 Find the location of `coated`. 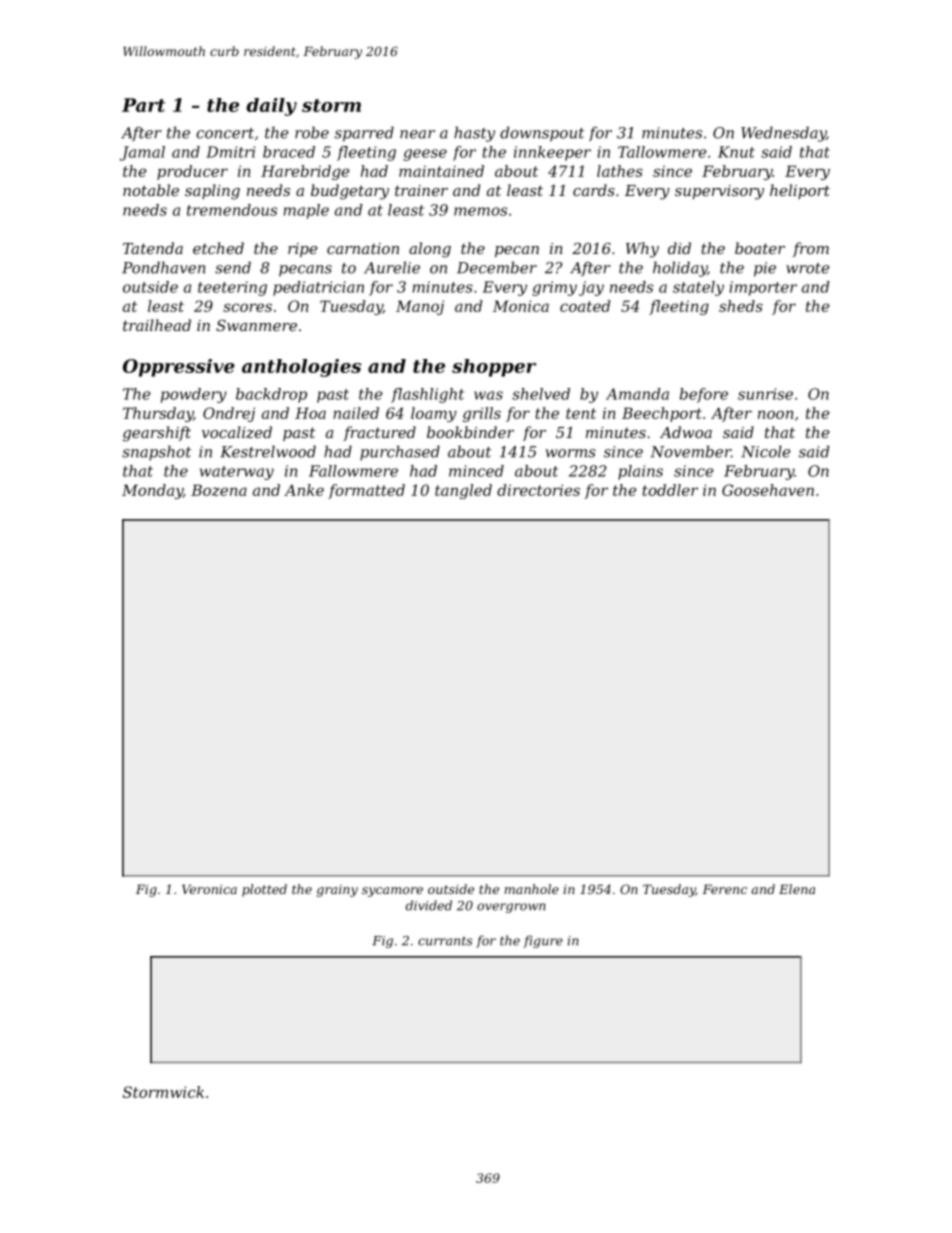

coated is located at coordinates (585, 306).
